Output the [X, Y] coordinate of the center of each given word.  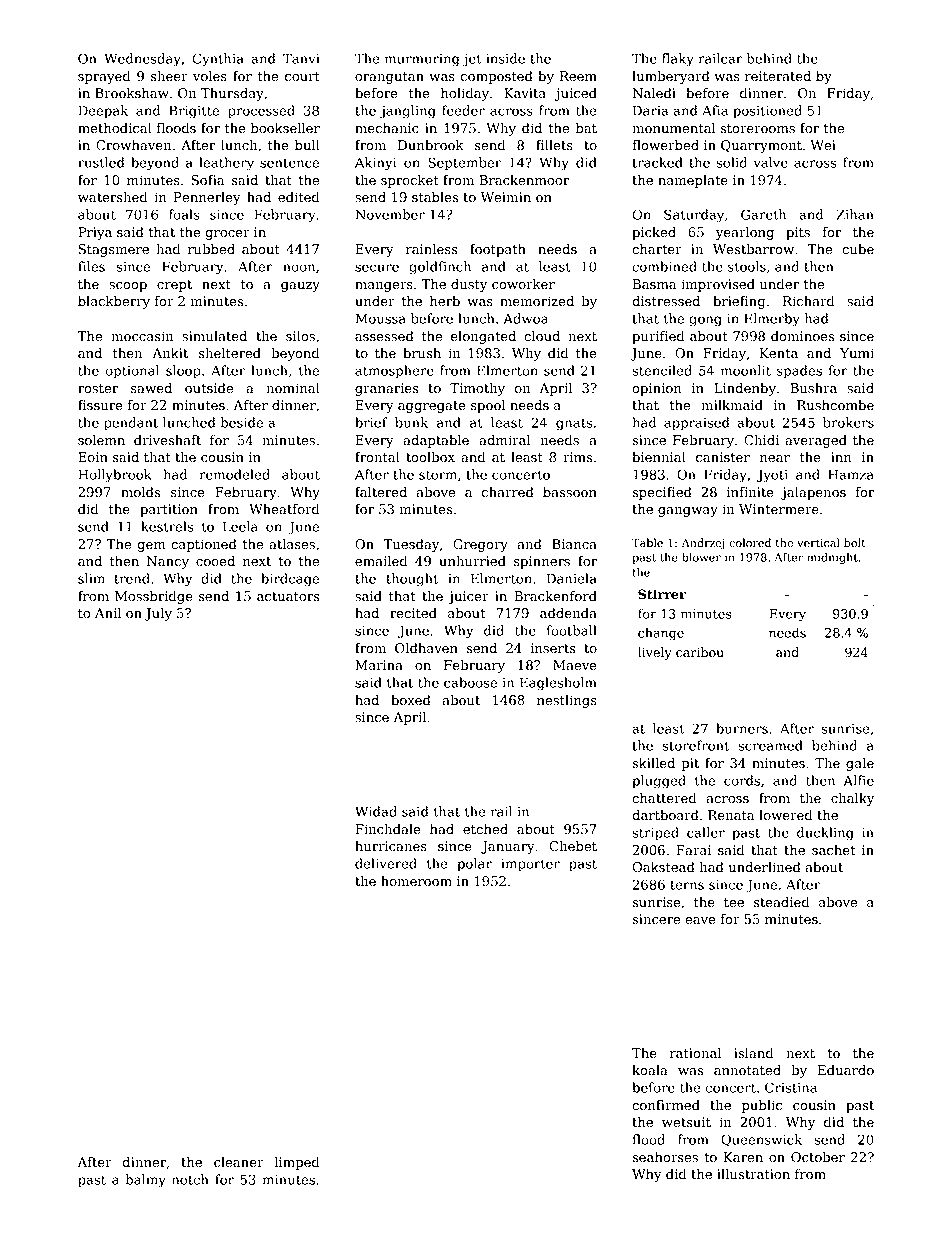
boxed [411, 700]
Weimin [505, 197]
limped [297, 1163]
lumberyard [671, 77]
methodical [115, 128]
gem [151, 547]
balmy [145, 1181]
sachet [834, 850]
